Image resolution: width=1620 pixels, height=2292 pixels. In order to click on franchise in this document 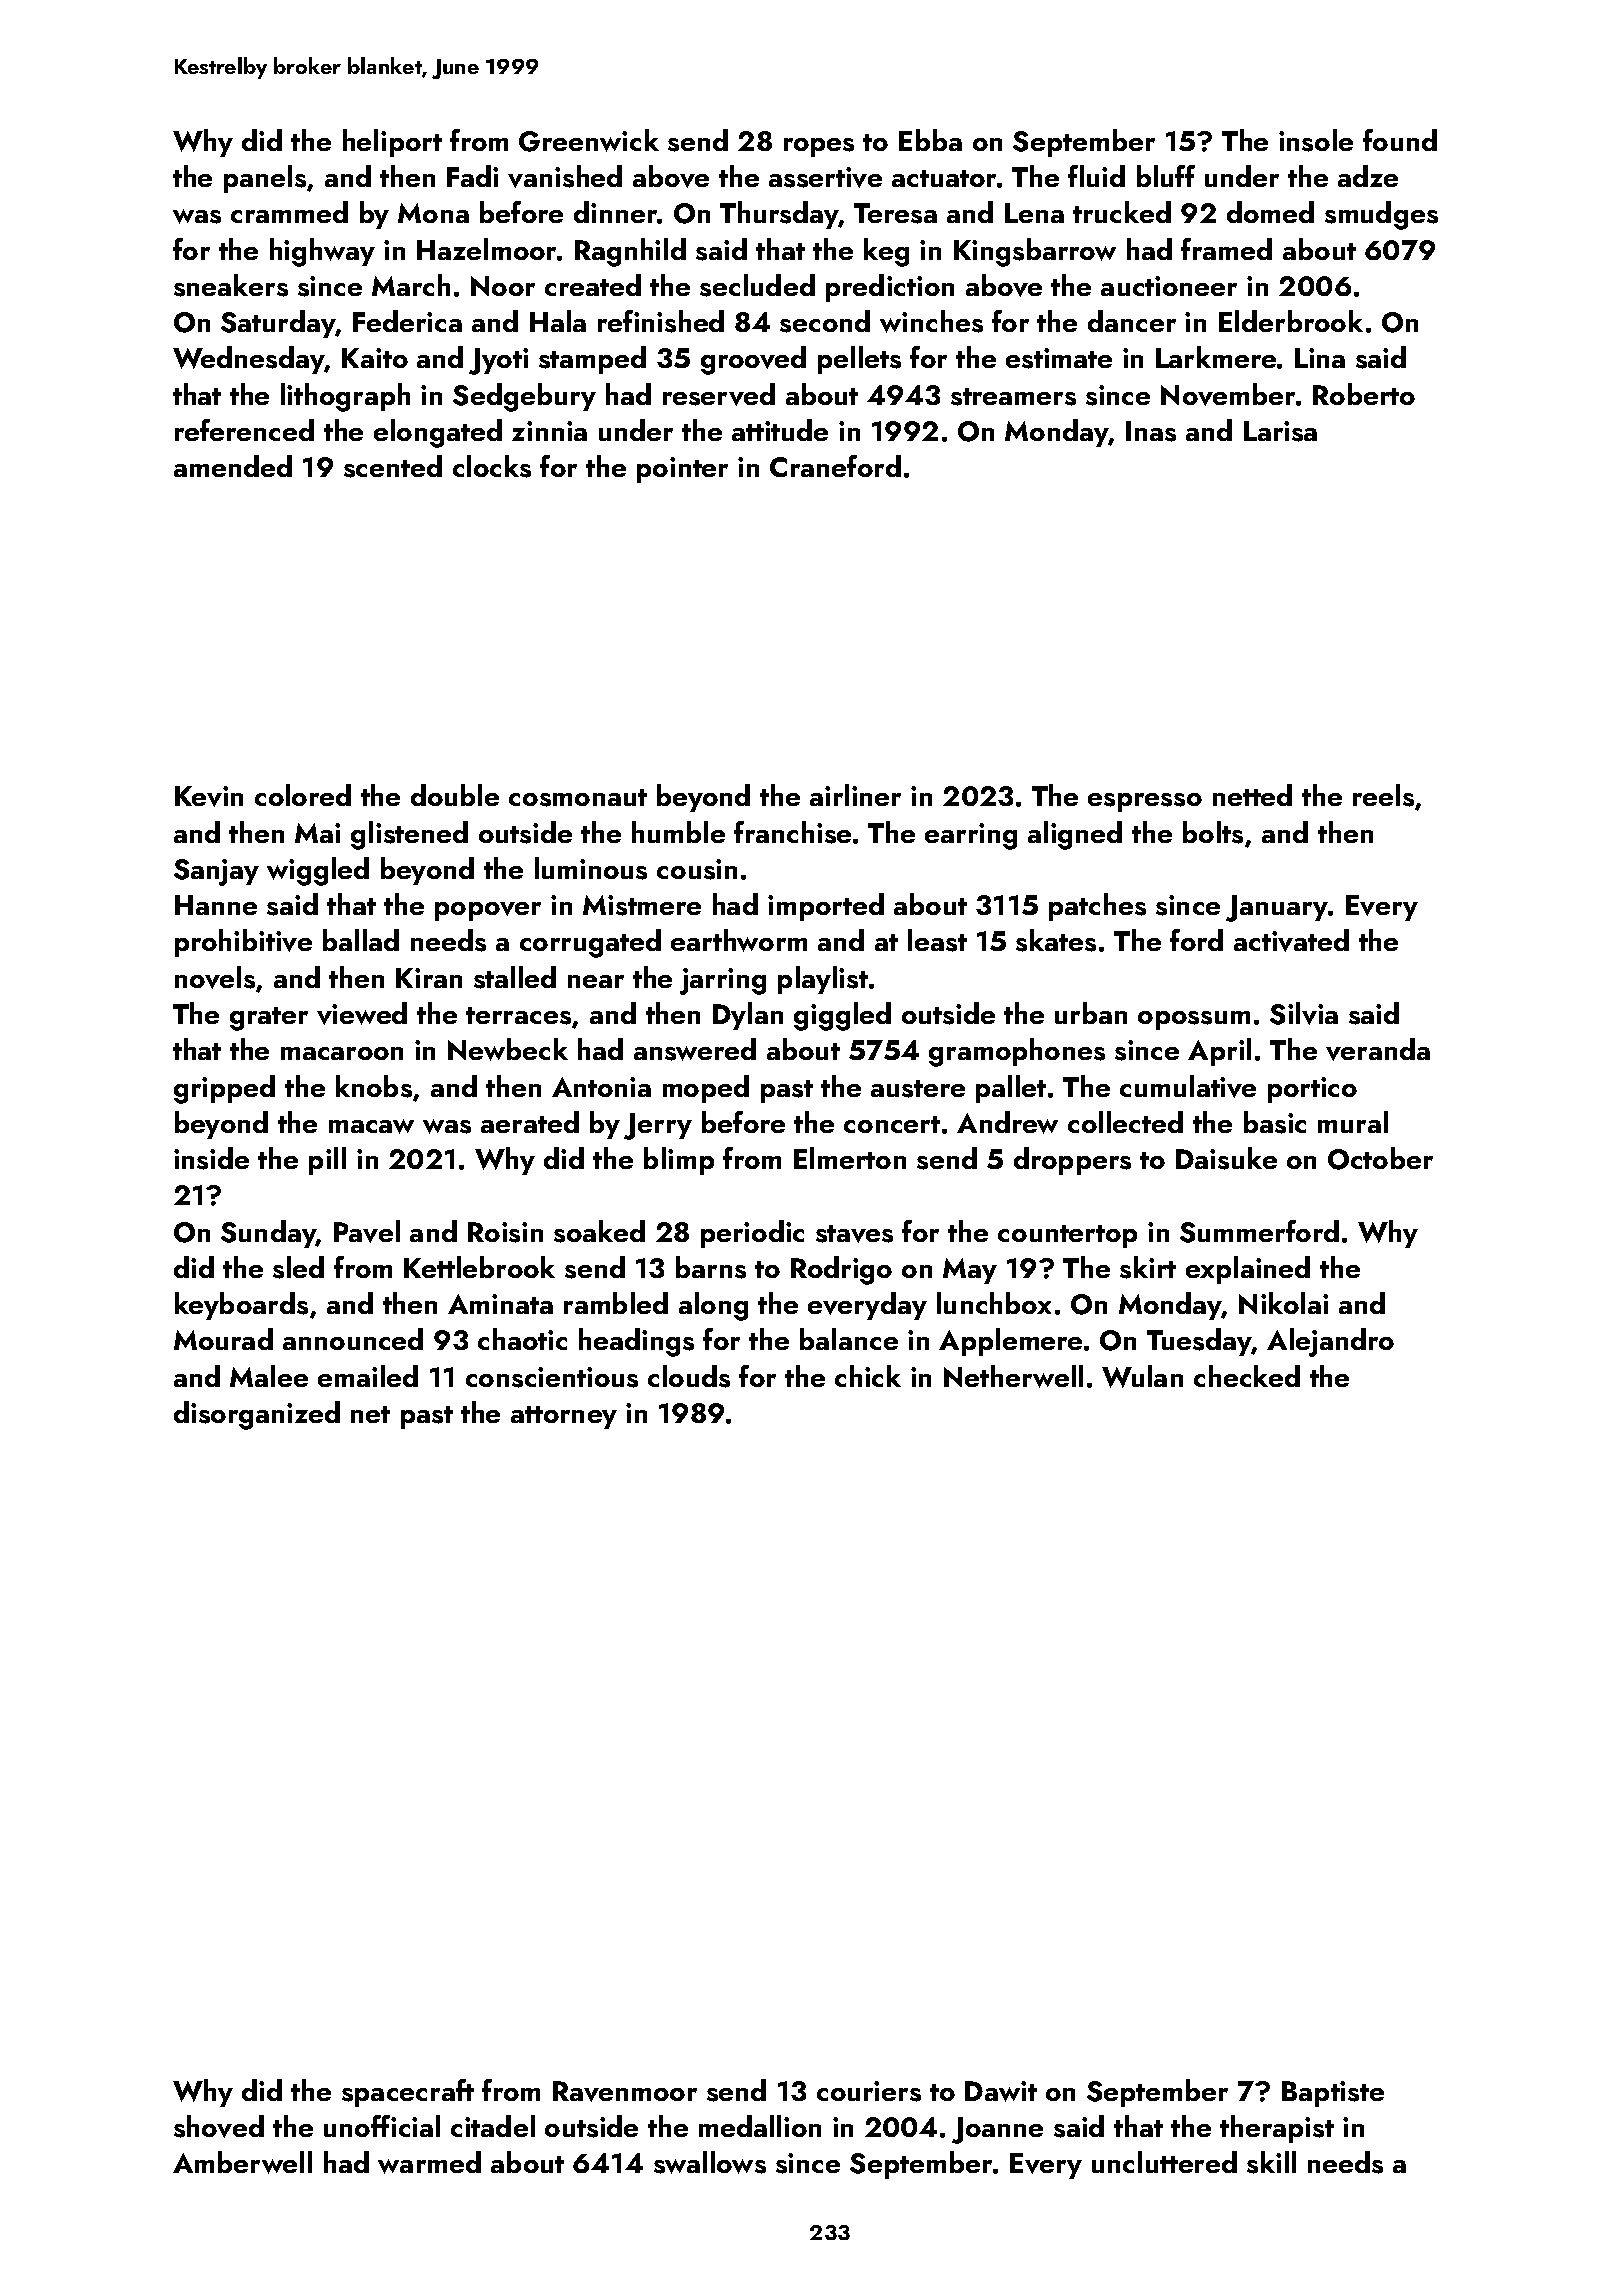, I will do `click(792, 832)`.
